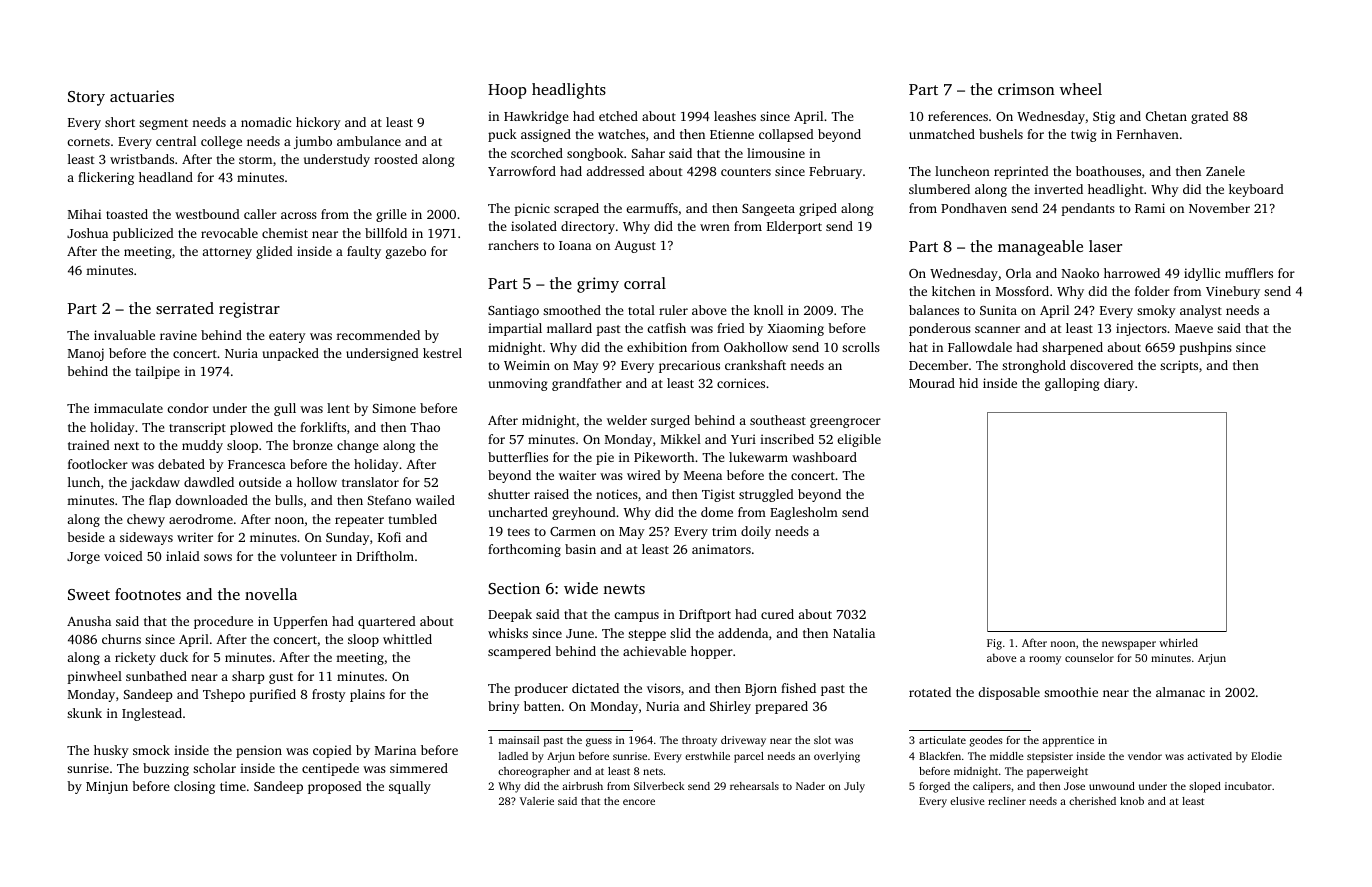 The width and height of the image is (1372, 887). What do you see at coordinates (967, 801) in the image?
I see `elusive` at bounding box center [967, 801].
